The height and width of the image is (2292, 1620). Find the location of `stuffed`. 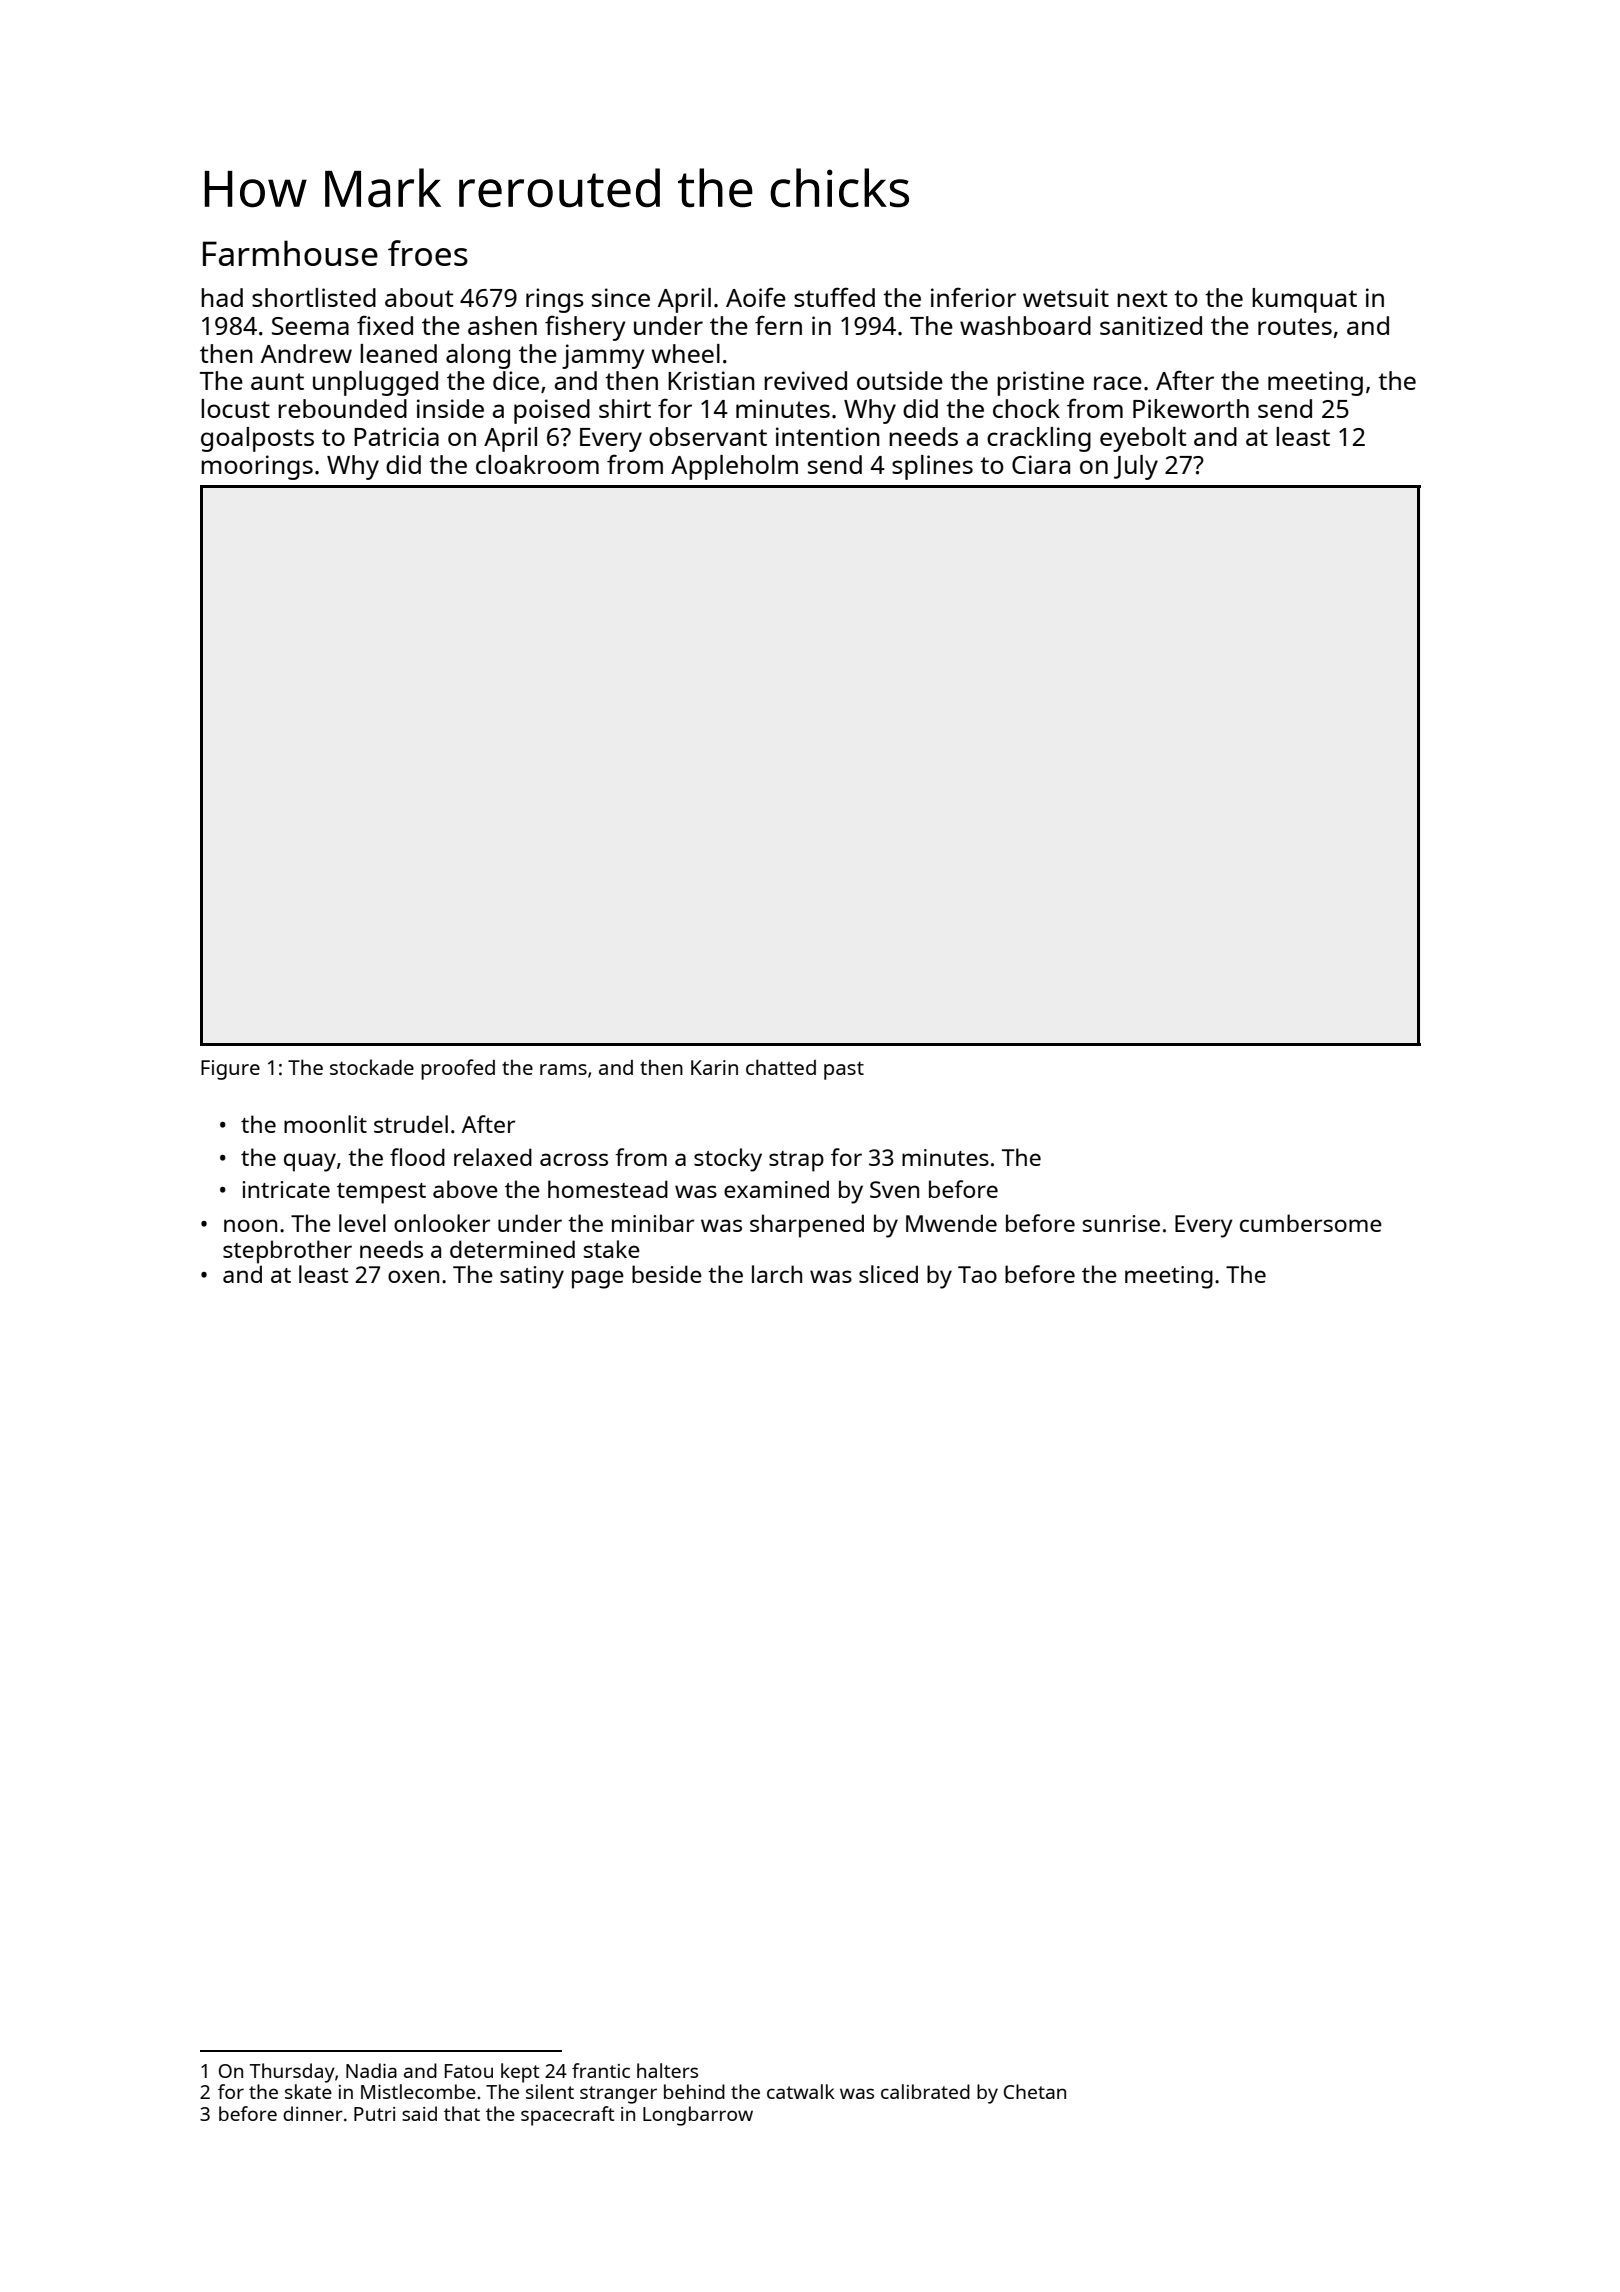

stuffed is located at coordinates (834, 297).
